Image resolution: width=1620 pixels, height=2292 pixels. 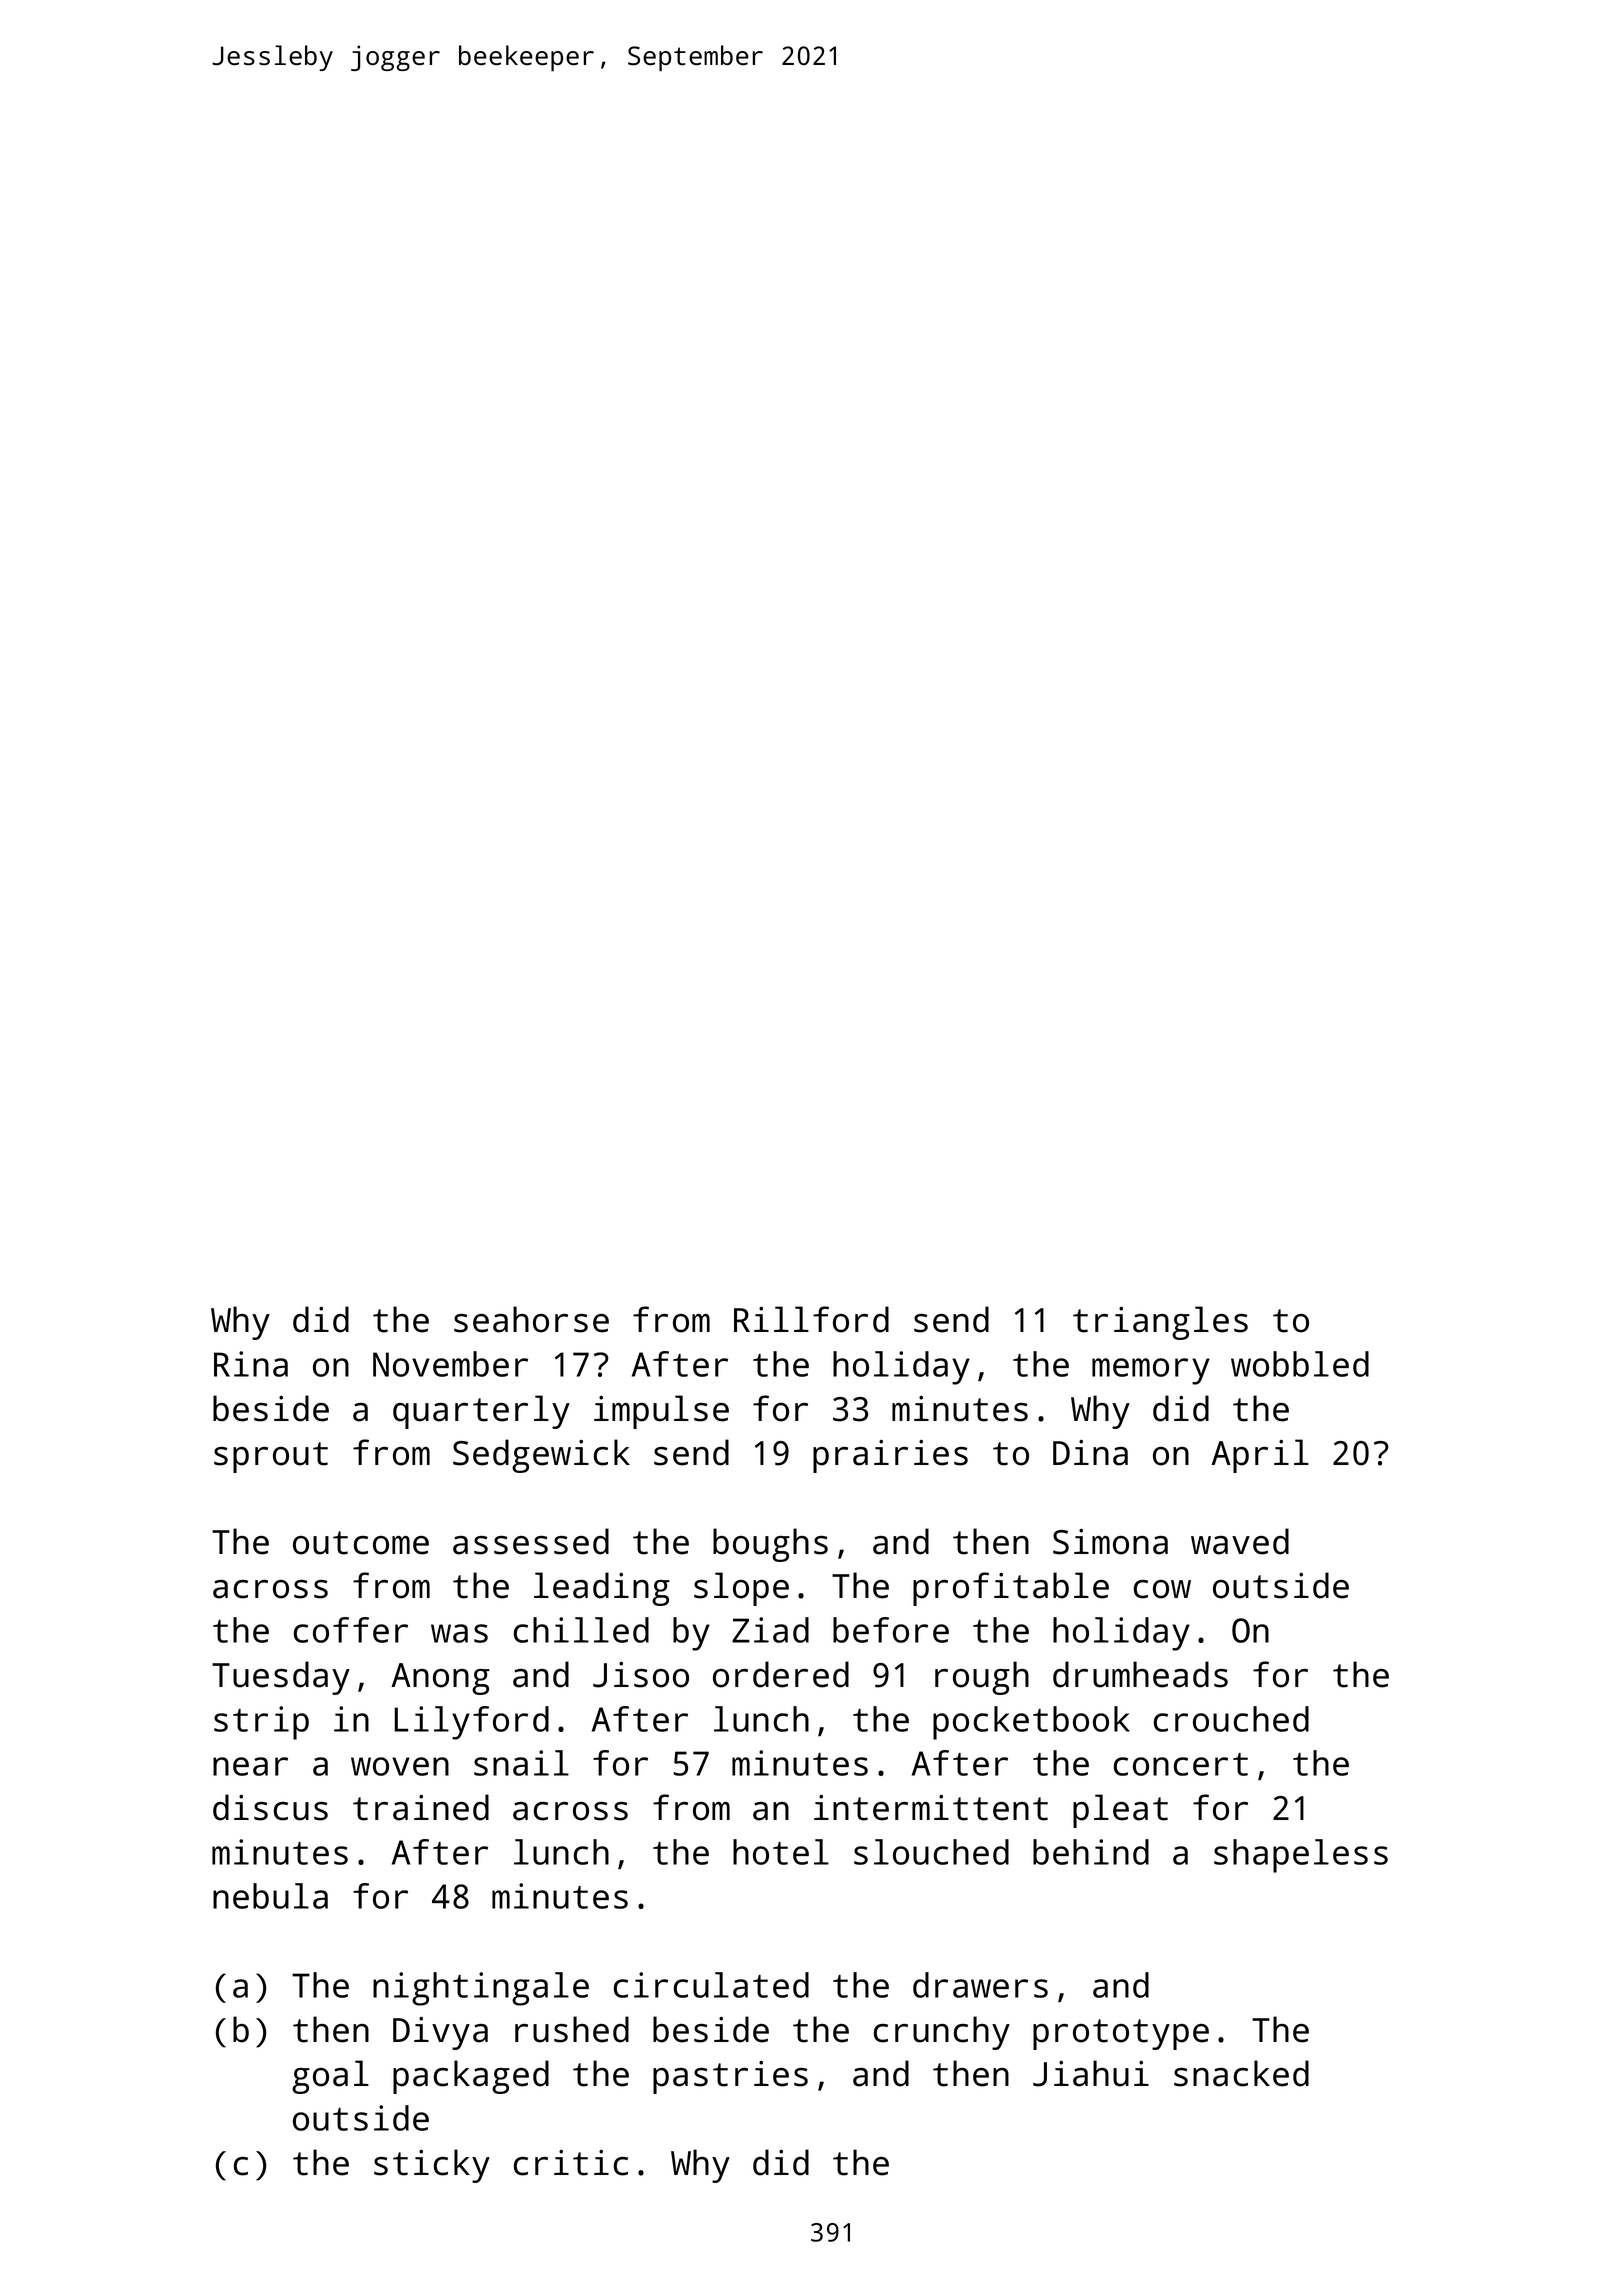 I want to click on prototype, so click(x=1121, y=2034).
